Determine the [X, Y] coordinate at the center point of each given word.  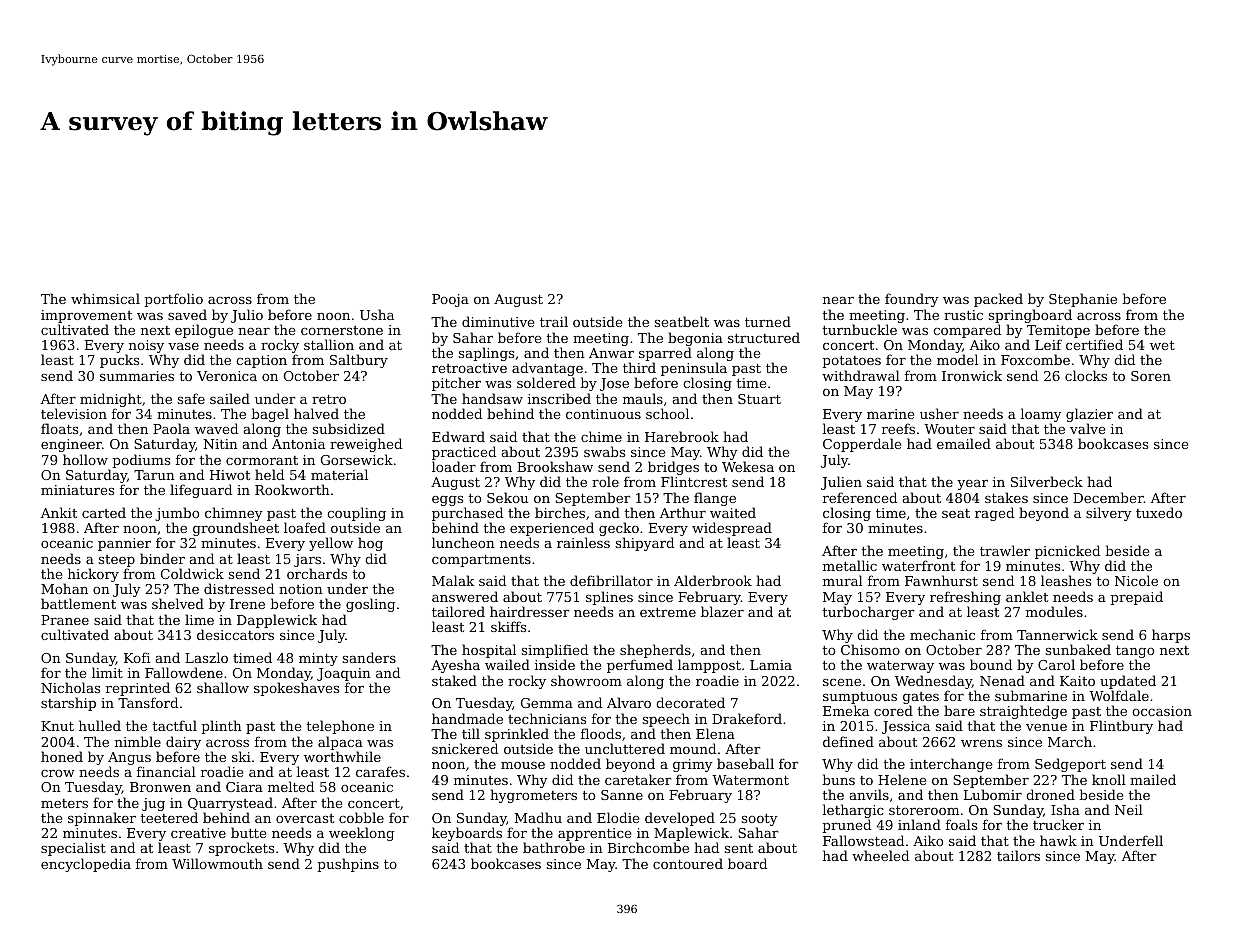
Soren [1151, 376]
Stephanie [1083, 300]
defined [848, 741]
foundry [912, 300]
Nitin [221, 444]
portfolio [173, 300]
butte [248, 832]
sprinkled [517, 735]
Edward [458, 436]
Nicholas [70, 687]
